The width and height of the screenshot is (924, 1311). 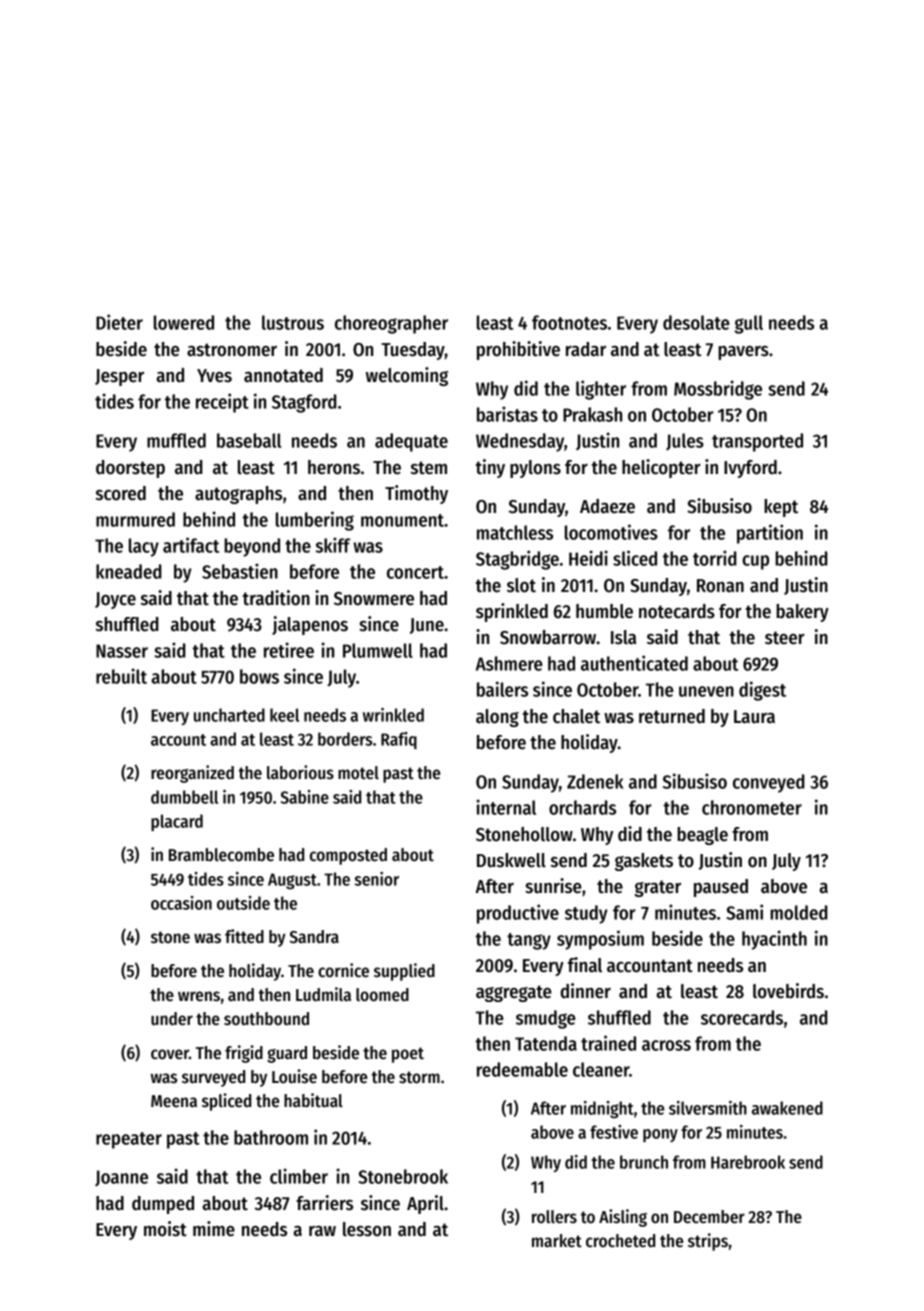 What do you see at coordinates (802, 613) in the screenshot?
I see `bakery` at bounding box center [802, 613].
